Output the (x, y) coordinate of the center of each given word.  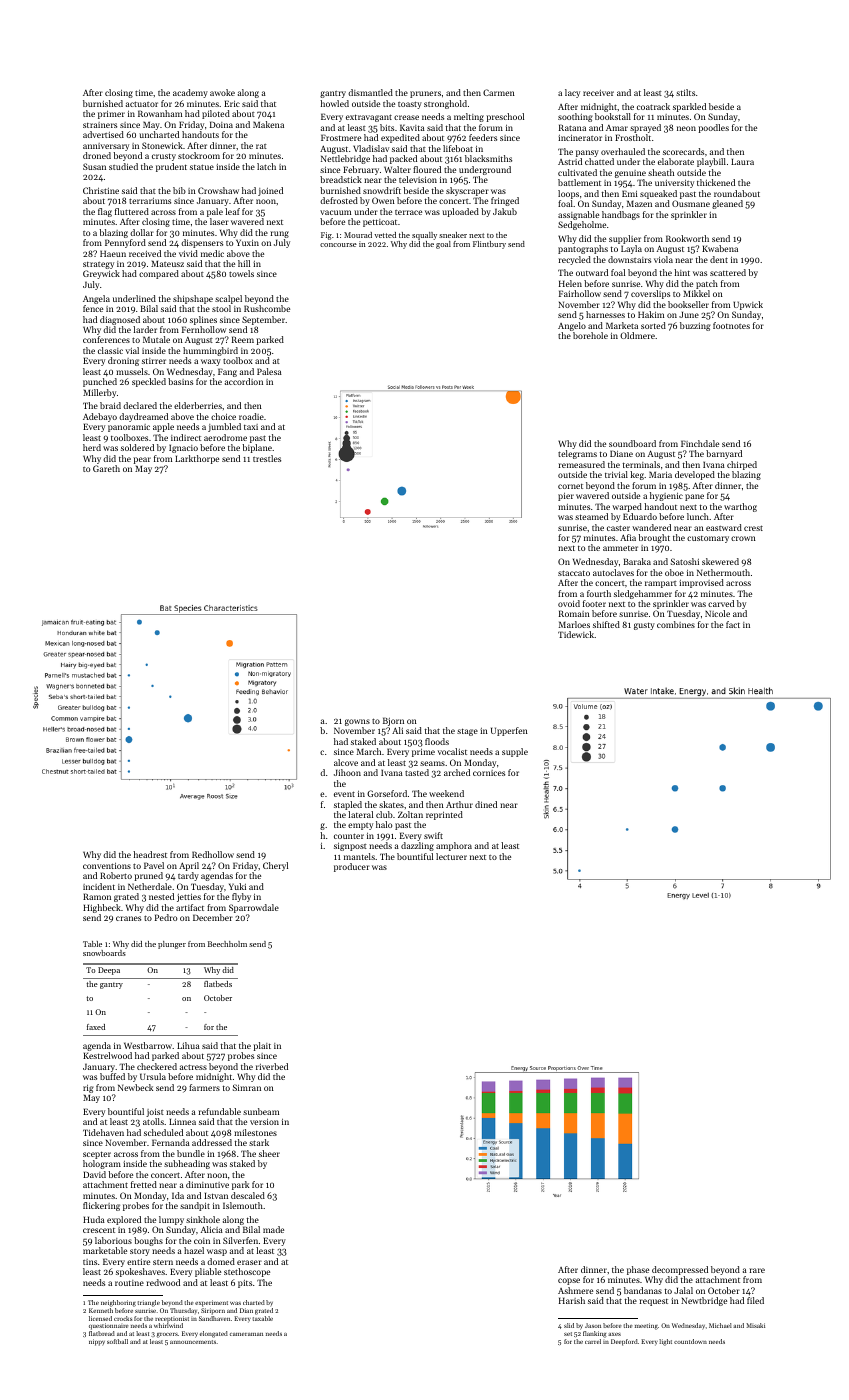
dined (486, 804)
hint (682, 272)
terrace (408, 212)
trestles (267, 458)
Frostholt (633, 137)
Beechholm (227, 944)
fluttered (132, 211)
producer (352, 867)
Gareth (106, 468)
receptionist (172, 1319)
